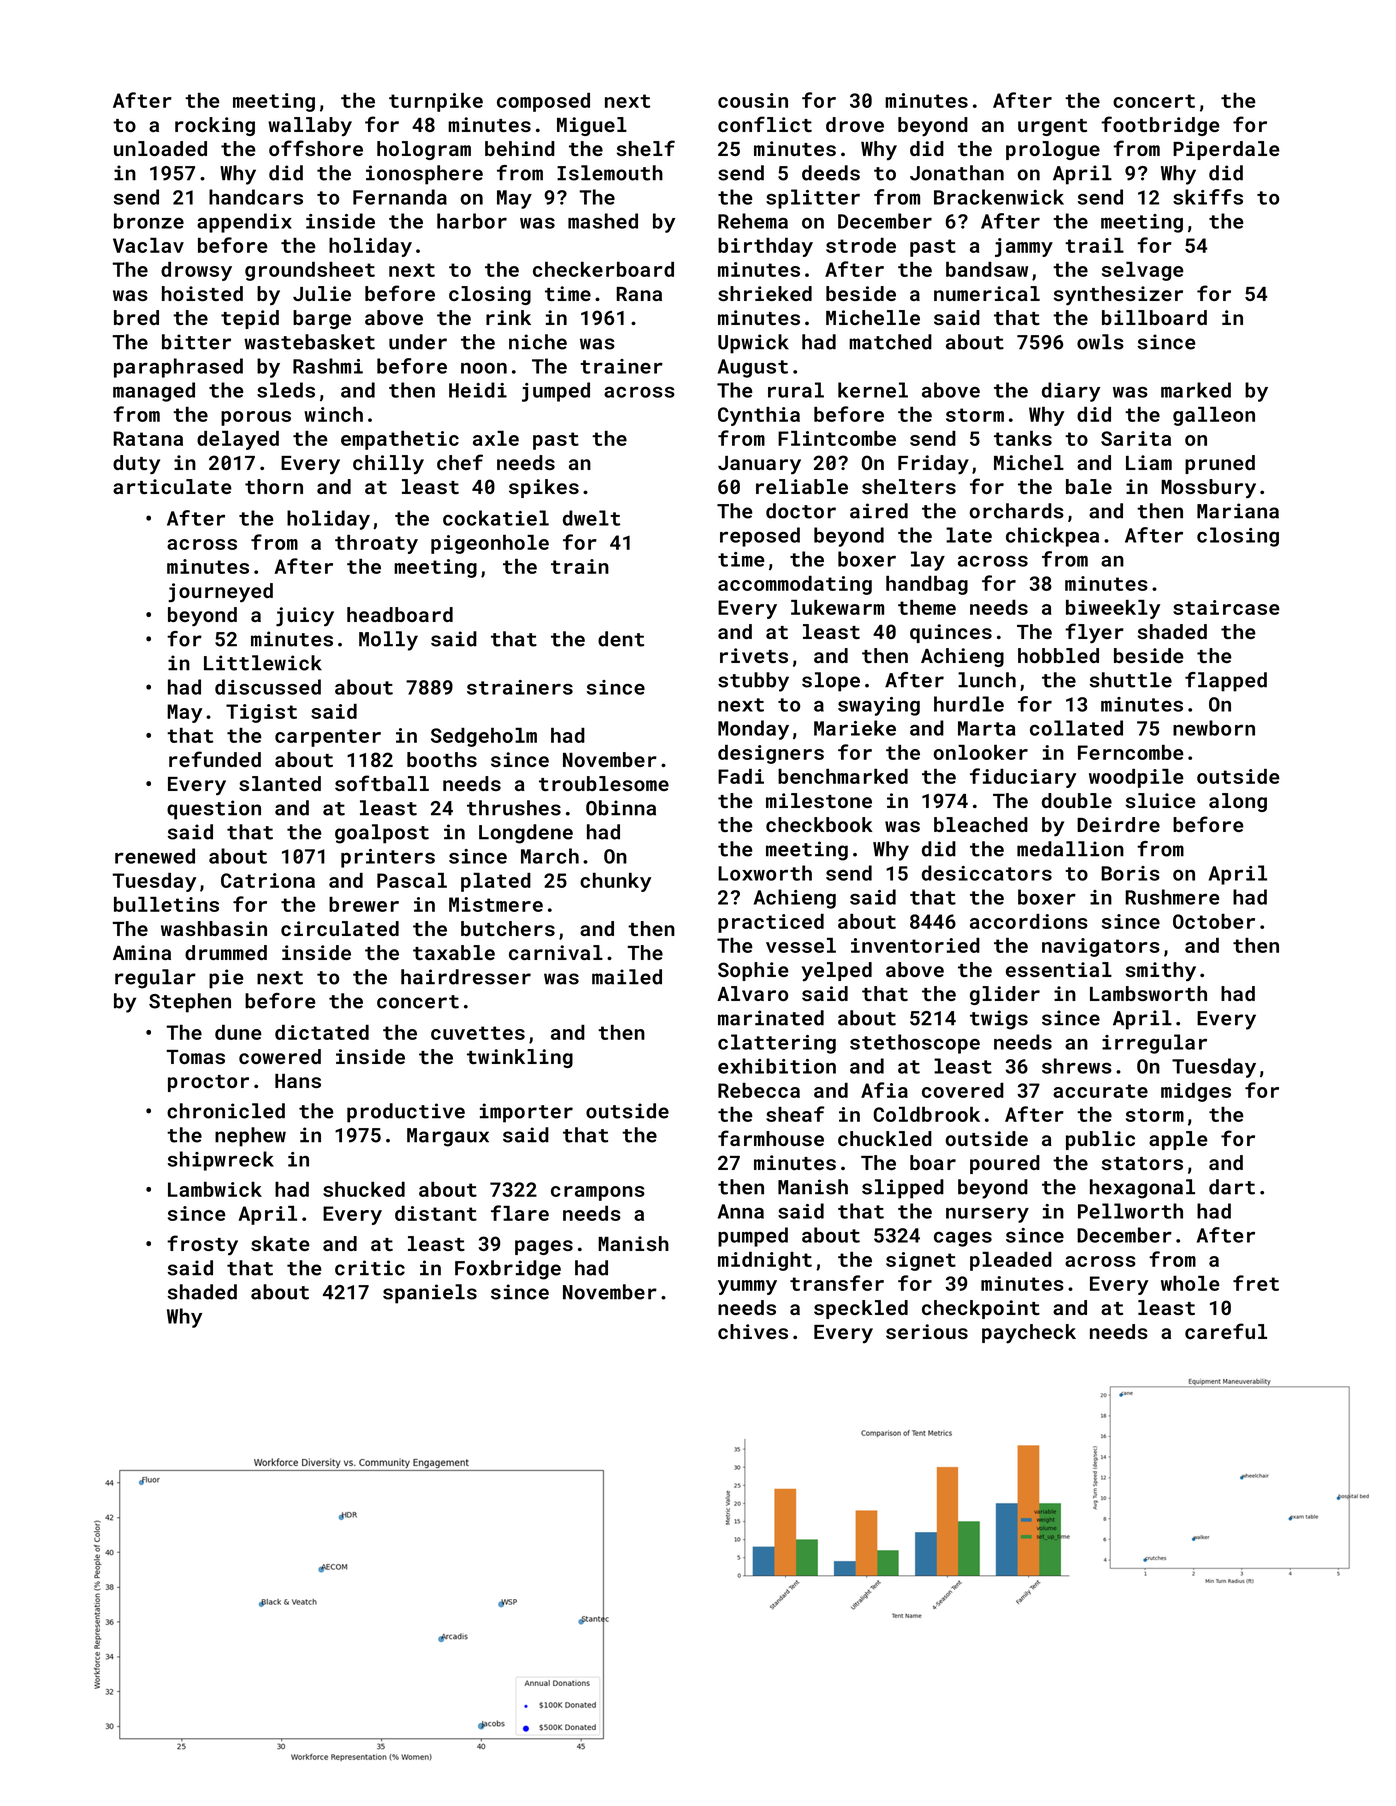 The width and height of the screenshot is (1396, 1806). What do you see at coordinates (310, 126) in the screenshot?
I see `wallaby` at bounding box center [310, 126].
